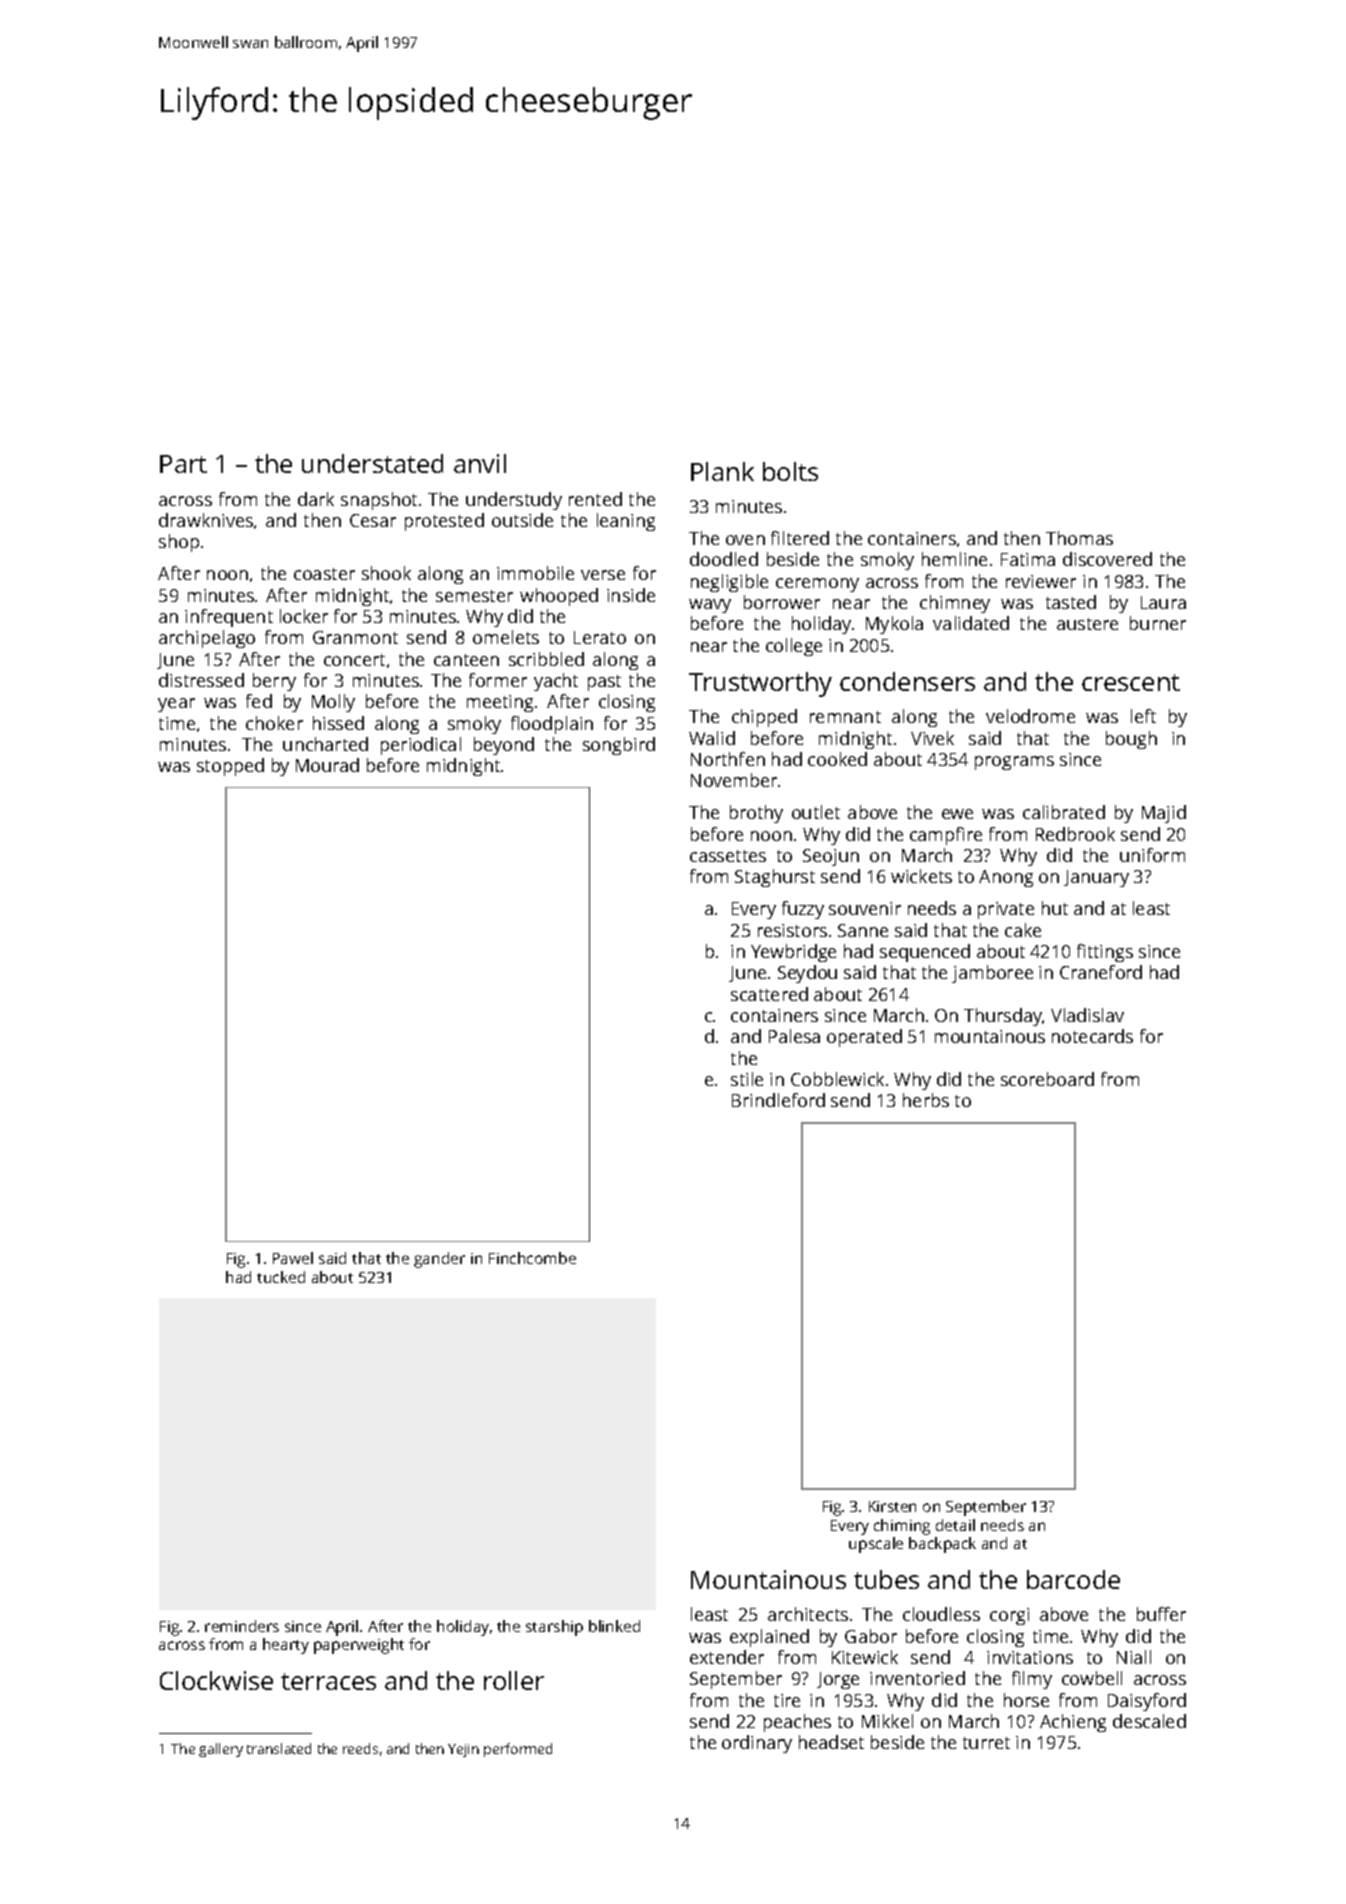 This image has width=1346, height=1904. What do you see at coordinates (1079, 538) in the image?
I see `Thomas` at bounding box center [1079, 538].
